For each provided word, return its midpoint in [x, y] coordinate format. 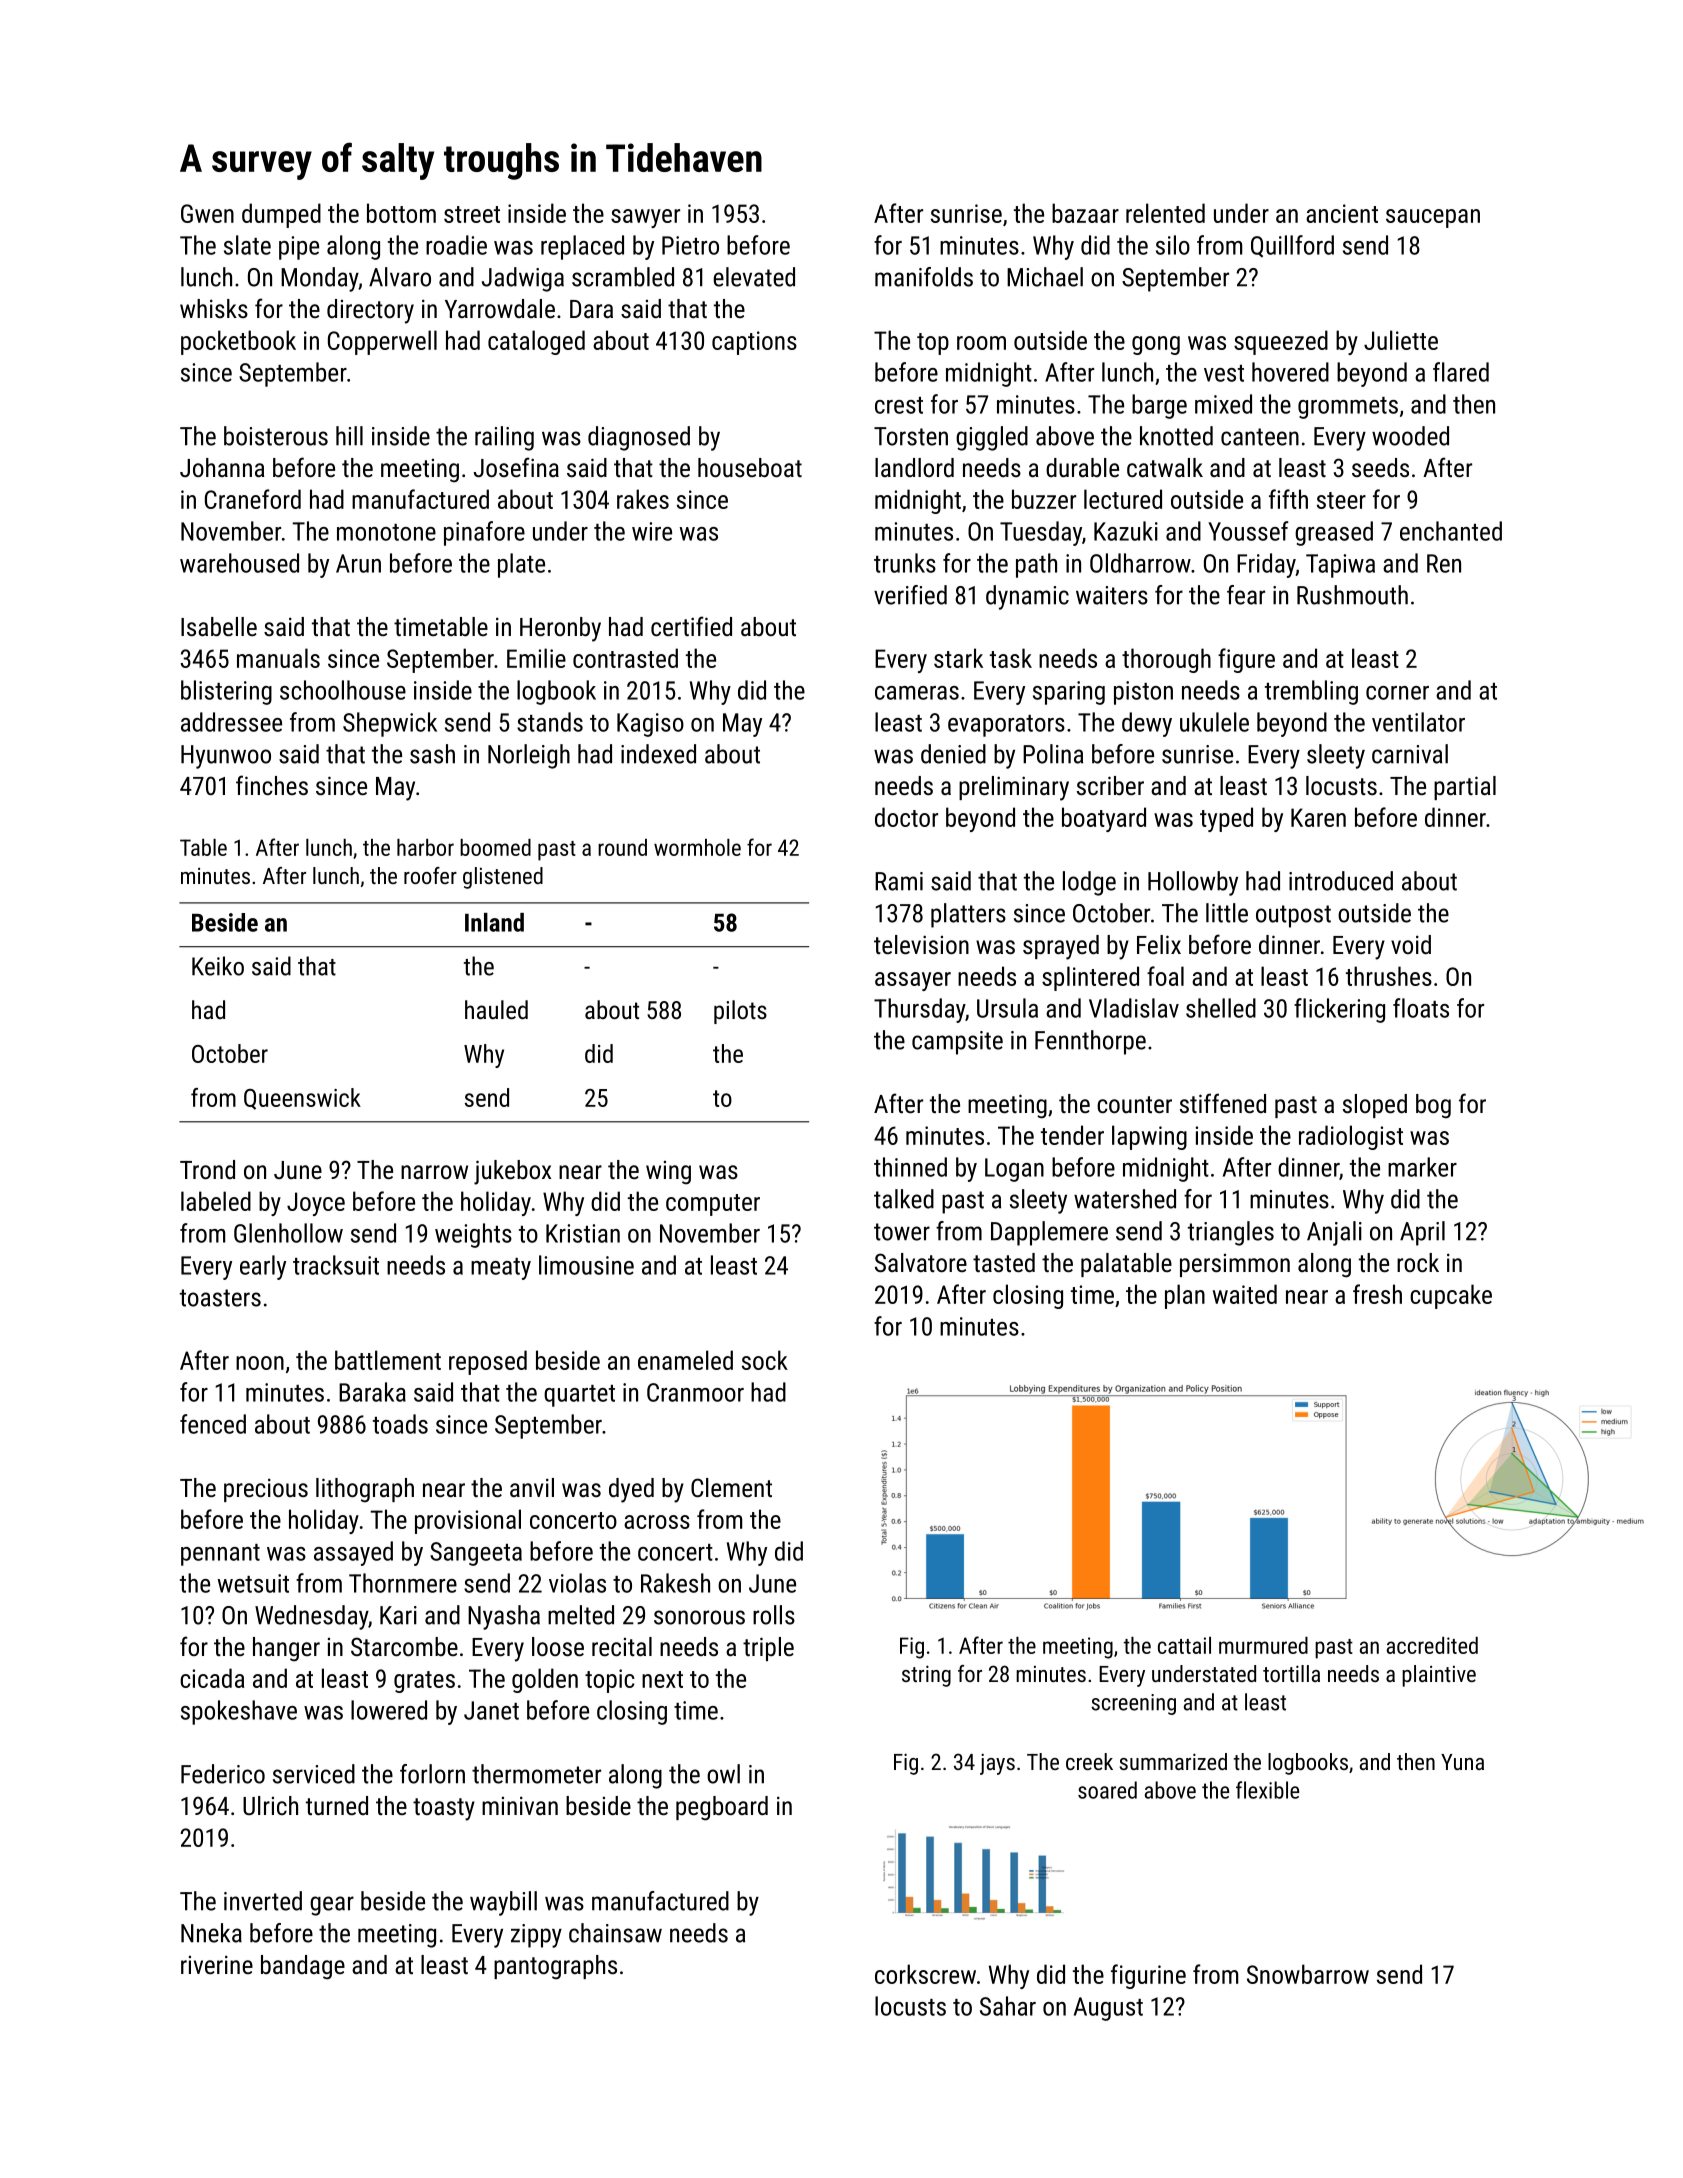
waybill [503, 1903]
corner [1397, 693]
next [662, 1679]
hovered [1290, 372]
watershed [1125, 1199]
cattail [1184, 1645]
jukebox [512, 1172]
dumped [281, 215]
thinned [910, 1167]
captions [754, 343]
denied [953, 754]
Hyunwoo [226, 757]
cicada [212, 1678]
